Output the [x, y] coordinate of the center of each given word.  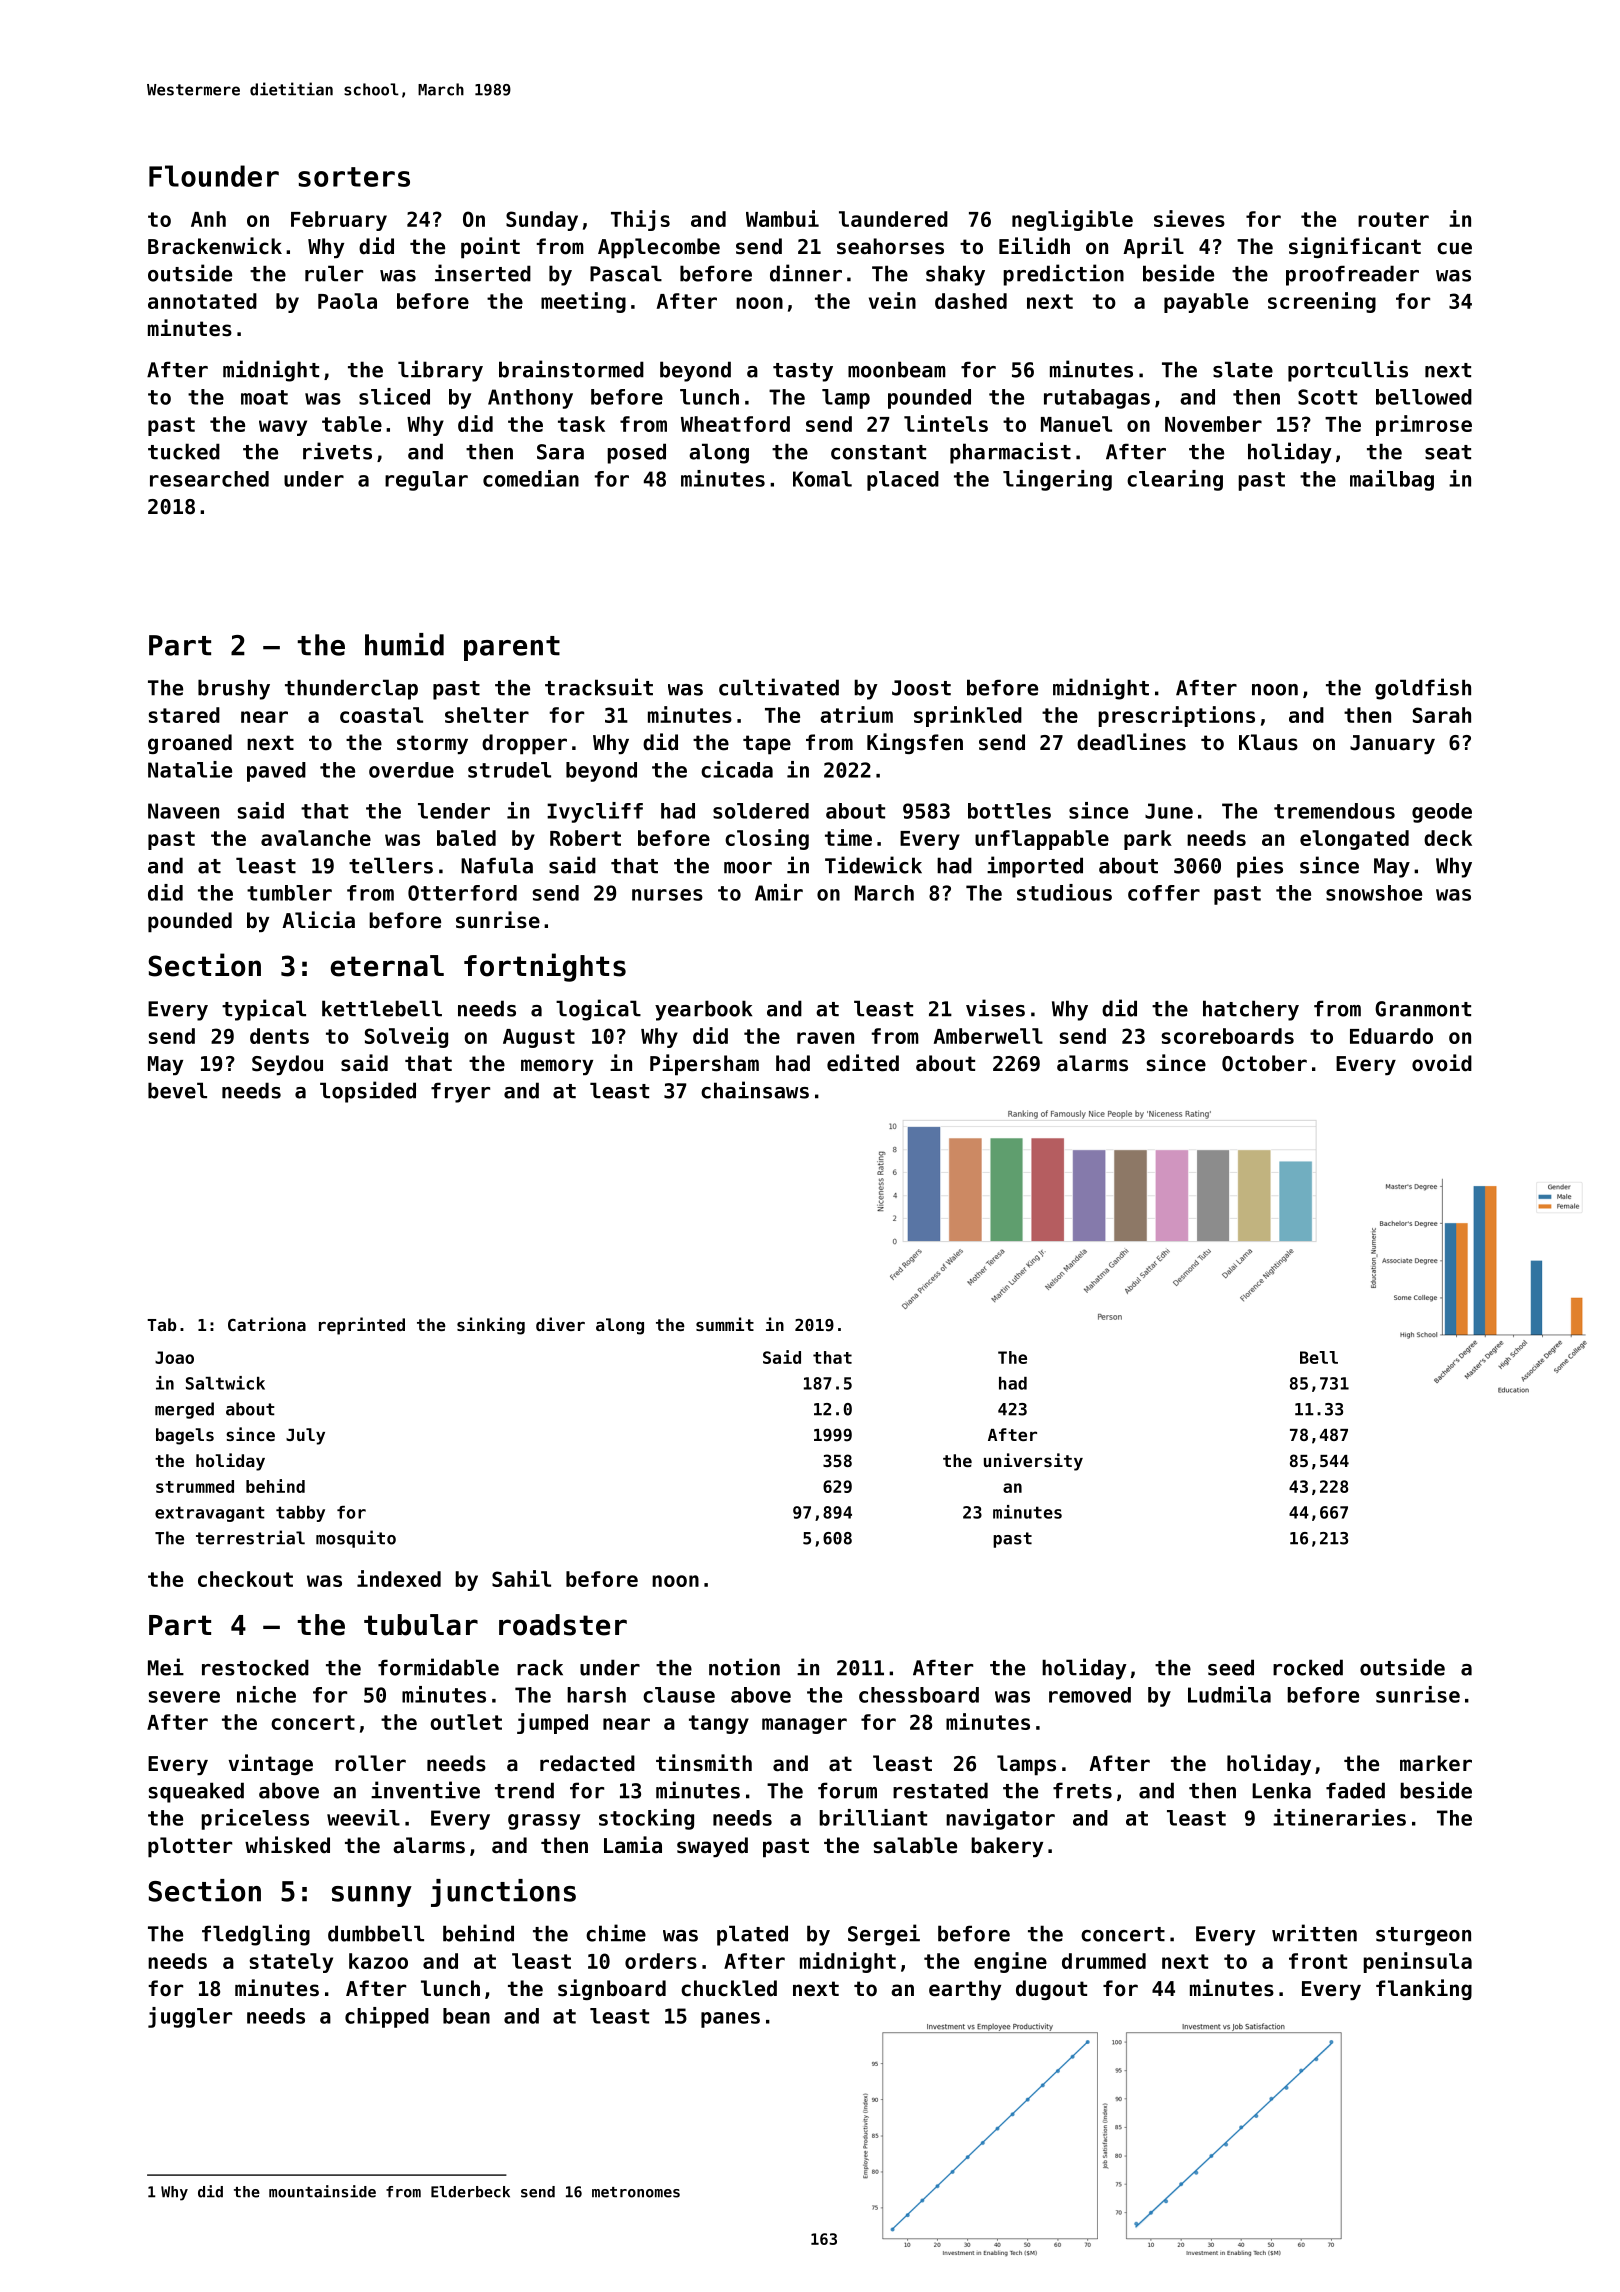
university [1033, 1462]
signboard [612, 1989]
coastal [381, 715]
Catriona [267, 1324]
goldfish [1423, 689]
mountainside [322, 2191]
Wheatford [735, 424]
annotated [202, 301]
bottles [1009, 811]
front [1318, 1961]
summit [725, 1324]
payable [1206, 303]
